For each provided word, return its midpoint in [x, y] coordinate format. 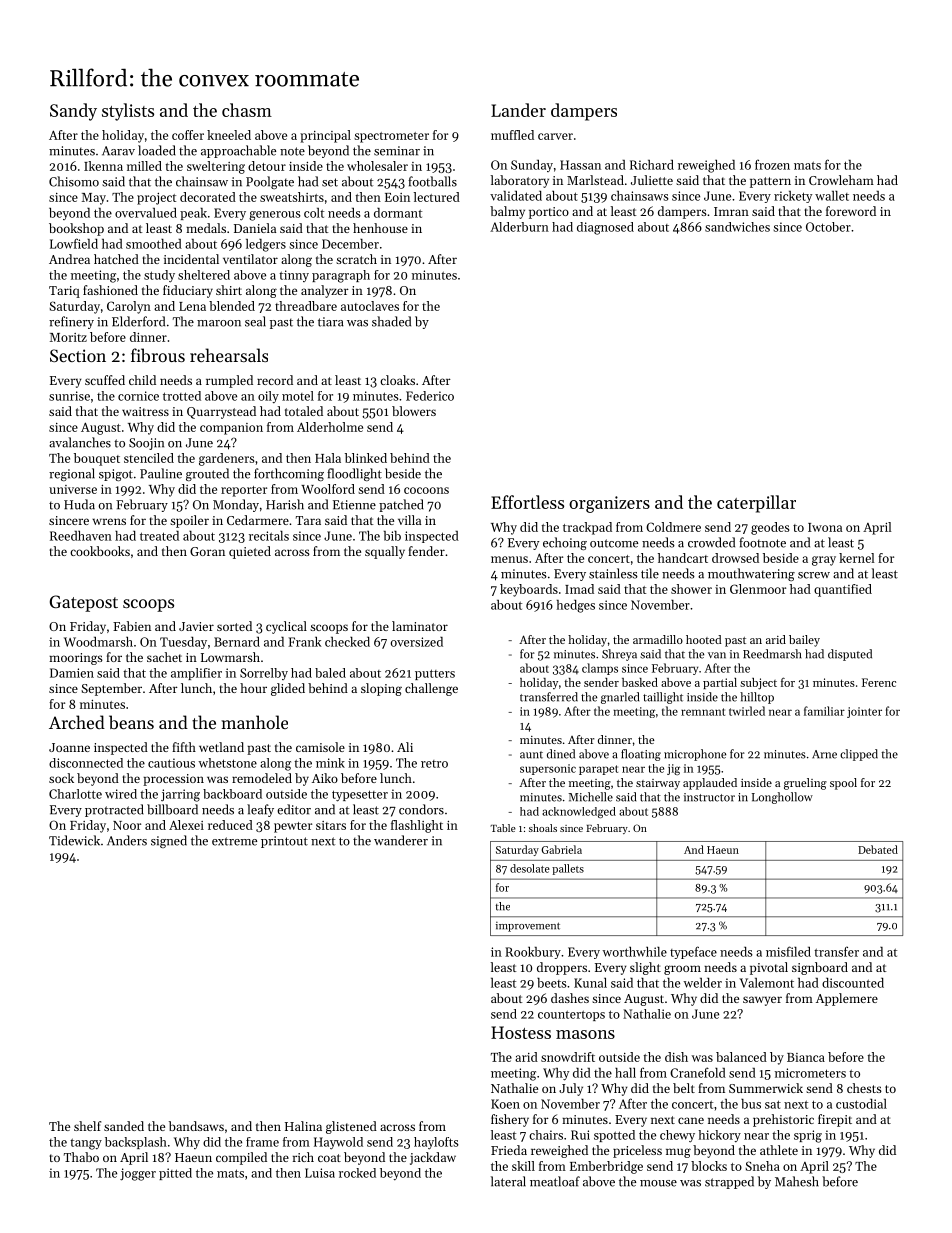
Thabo [81, 1157]
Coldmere [673, 527]
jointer [864, 712]
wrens [109, 521]
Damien [72, 673]
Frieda [509, 1150]
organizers [609, 504]
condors [421, 809]
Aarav [118, 151]
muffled [512, 135]
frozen [772, 164]
